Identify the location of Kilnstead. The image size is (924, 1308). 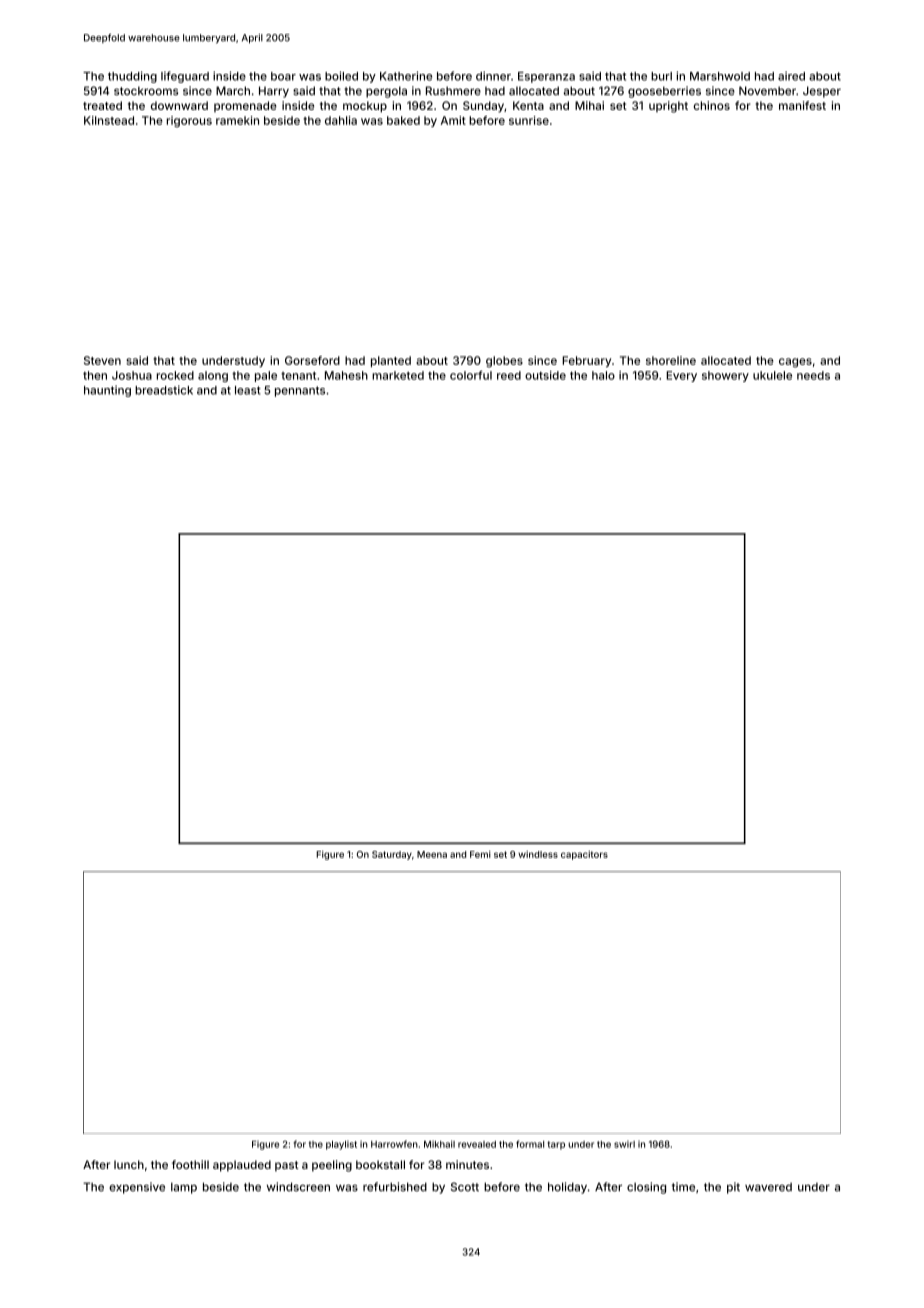
(109, 120).
